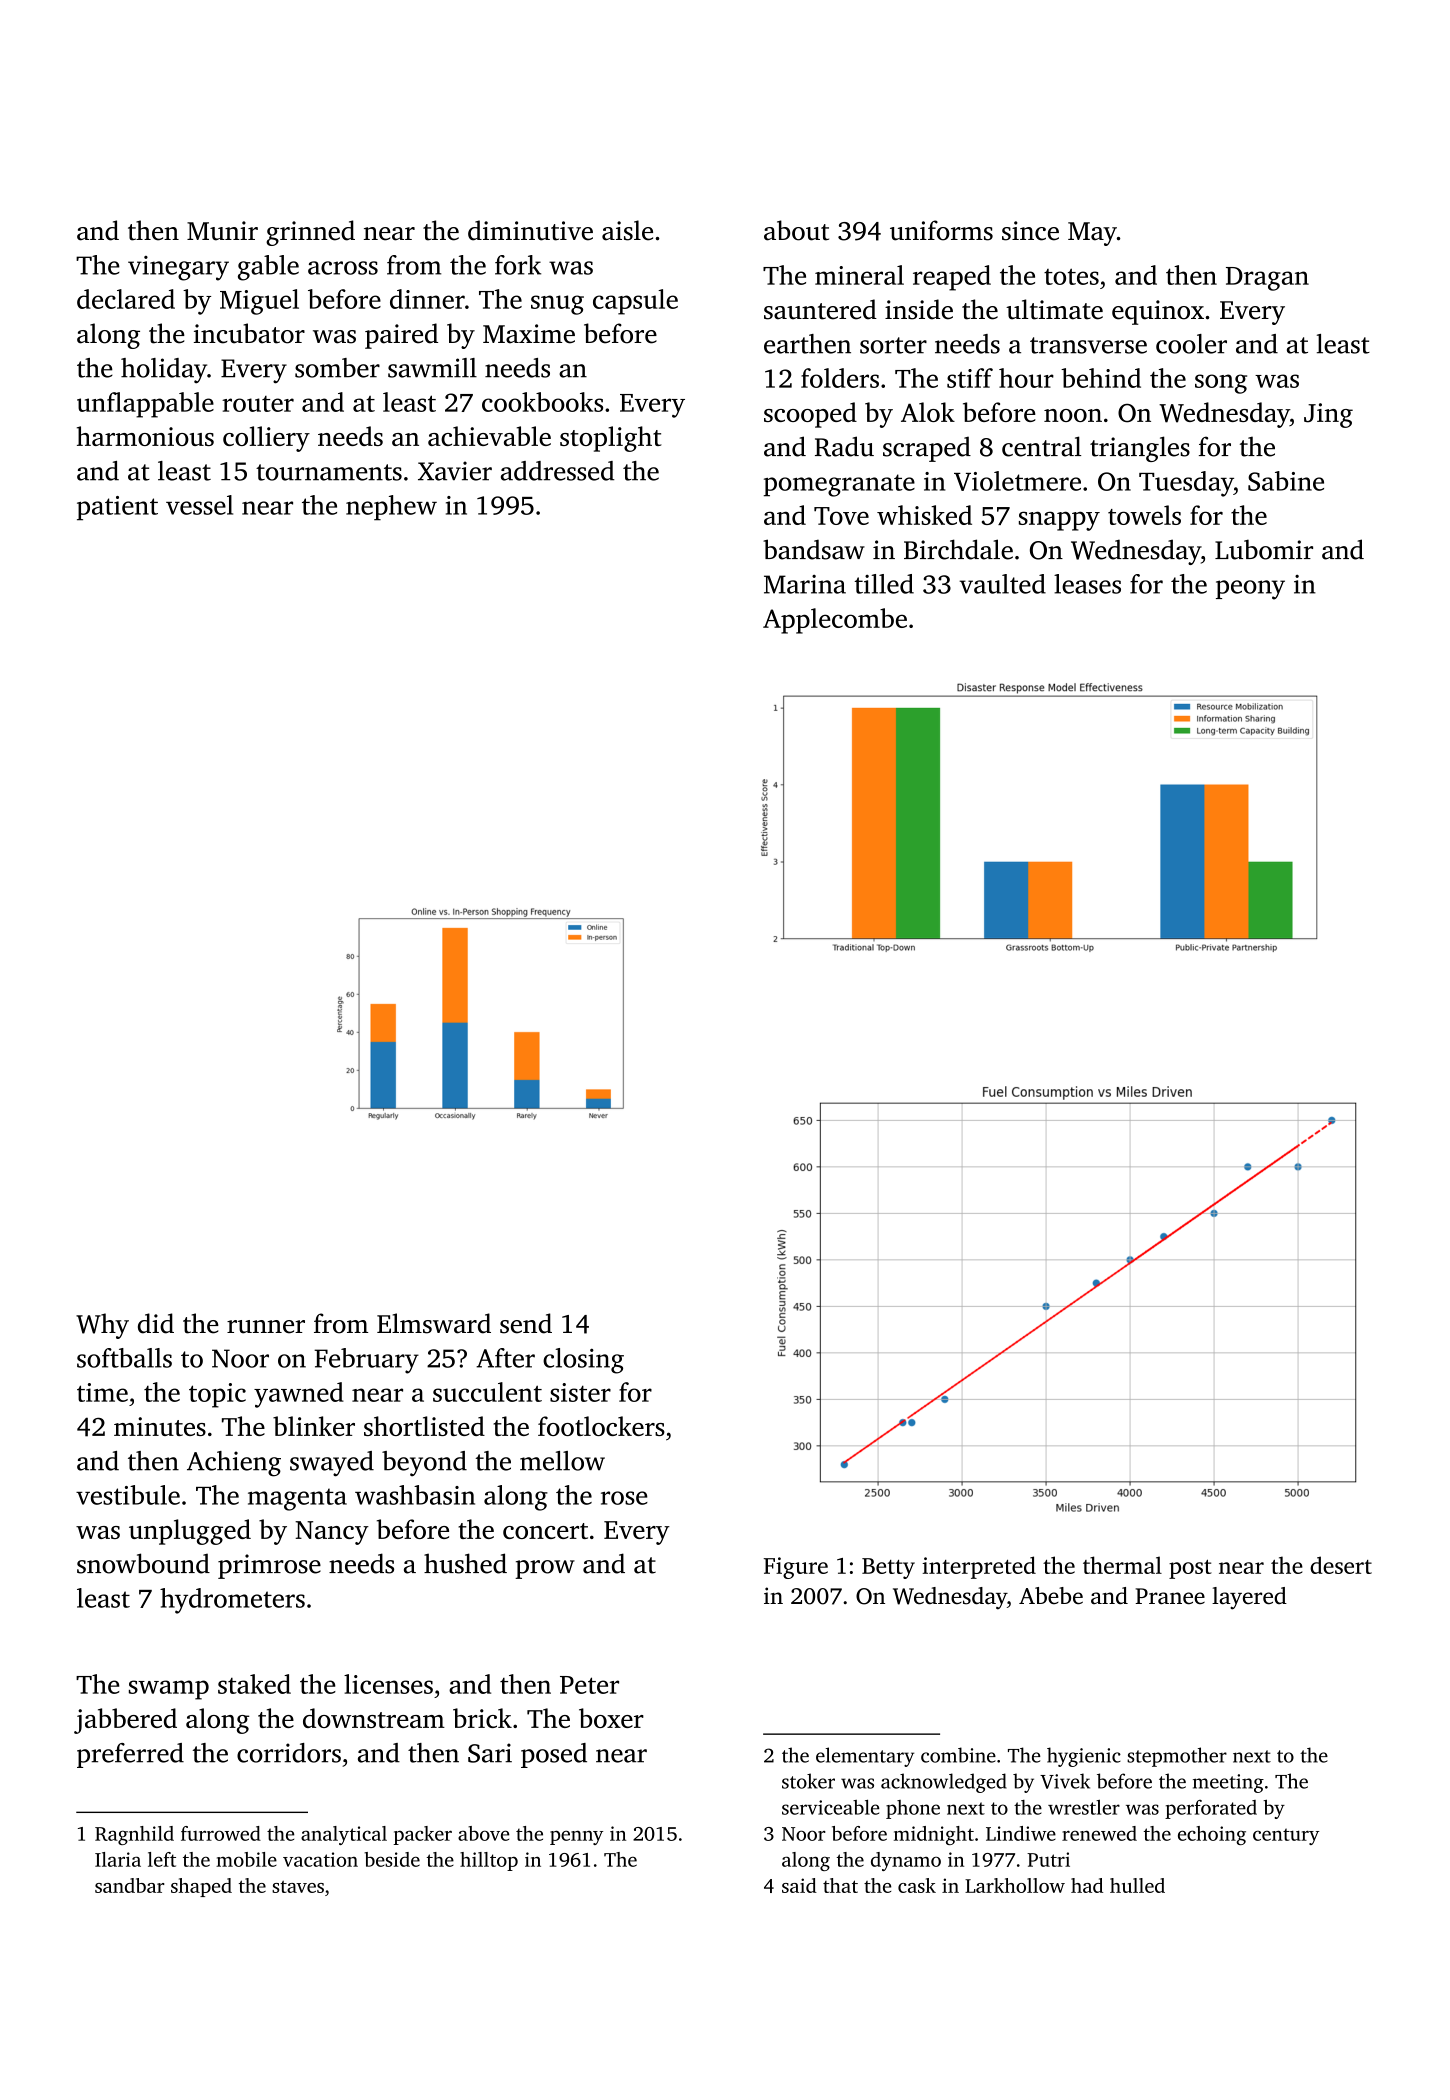 The height and width of the screenshot is (2100, 1450). Describe the element at coordinates (1267, 279) in the screenshot. I see `Dragan` at that location.
